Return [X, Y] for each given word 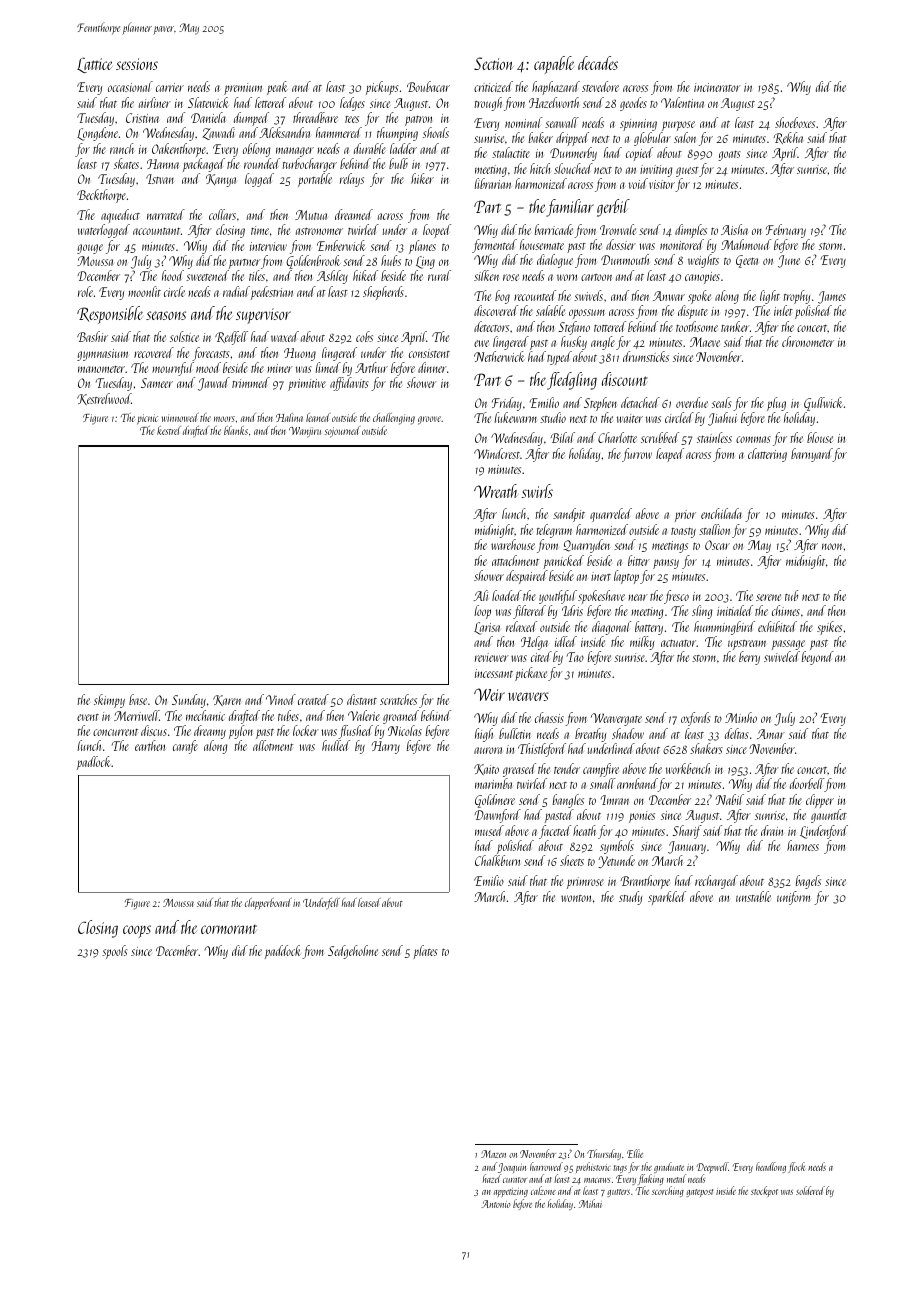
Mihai [590, 1203]
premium [243, 89]
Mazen [493, 1154]
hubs [391, 260]
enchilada [721, 513]
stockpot [764, 1191]
